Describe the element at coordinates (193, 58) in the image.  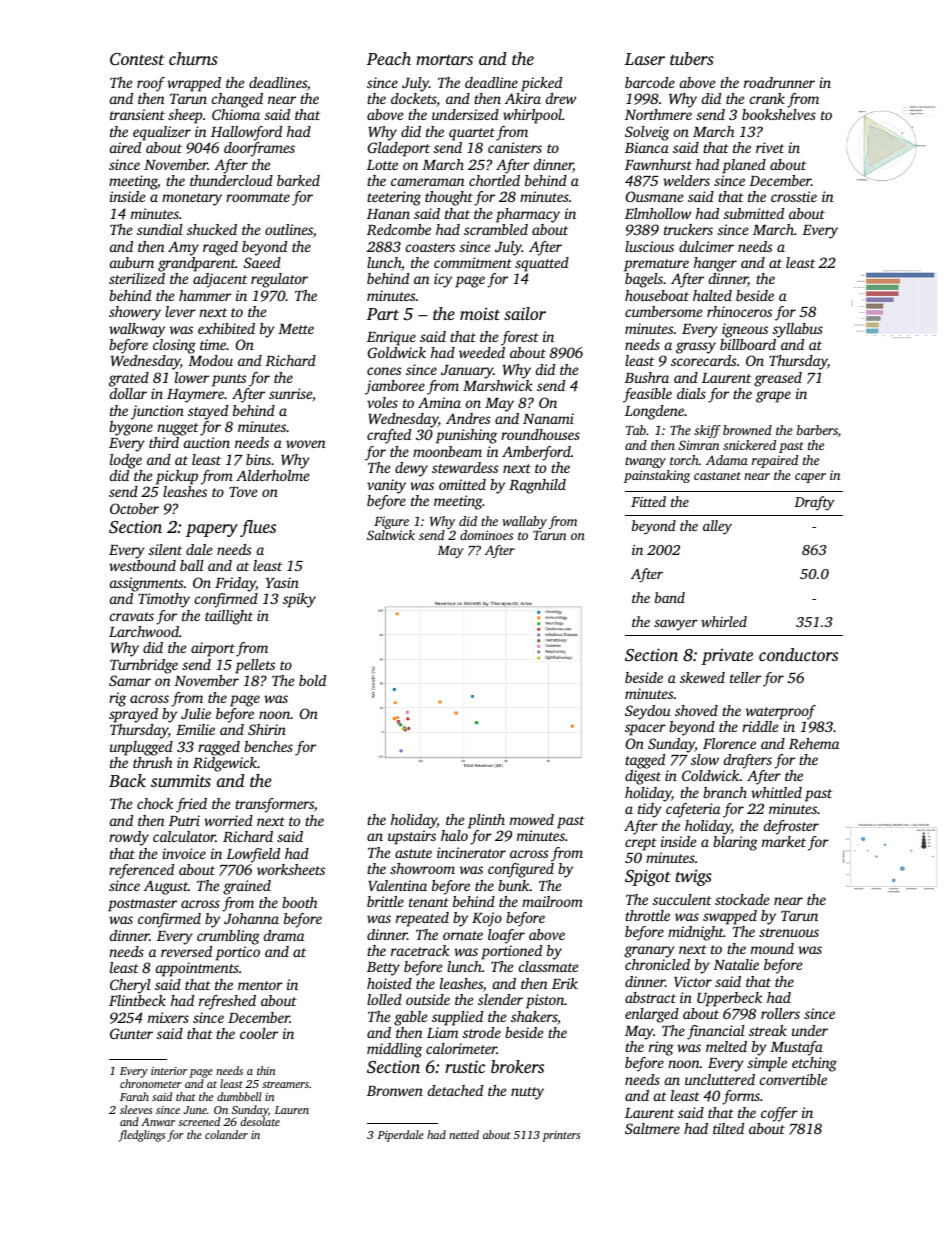
I see `churns` at that location.
